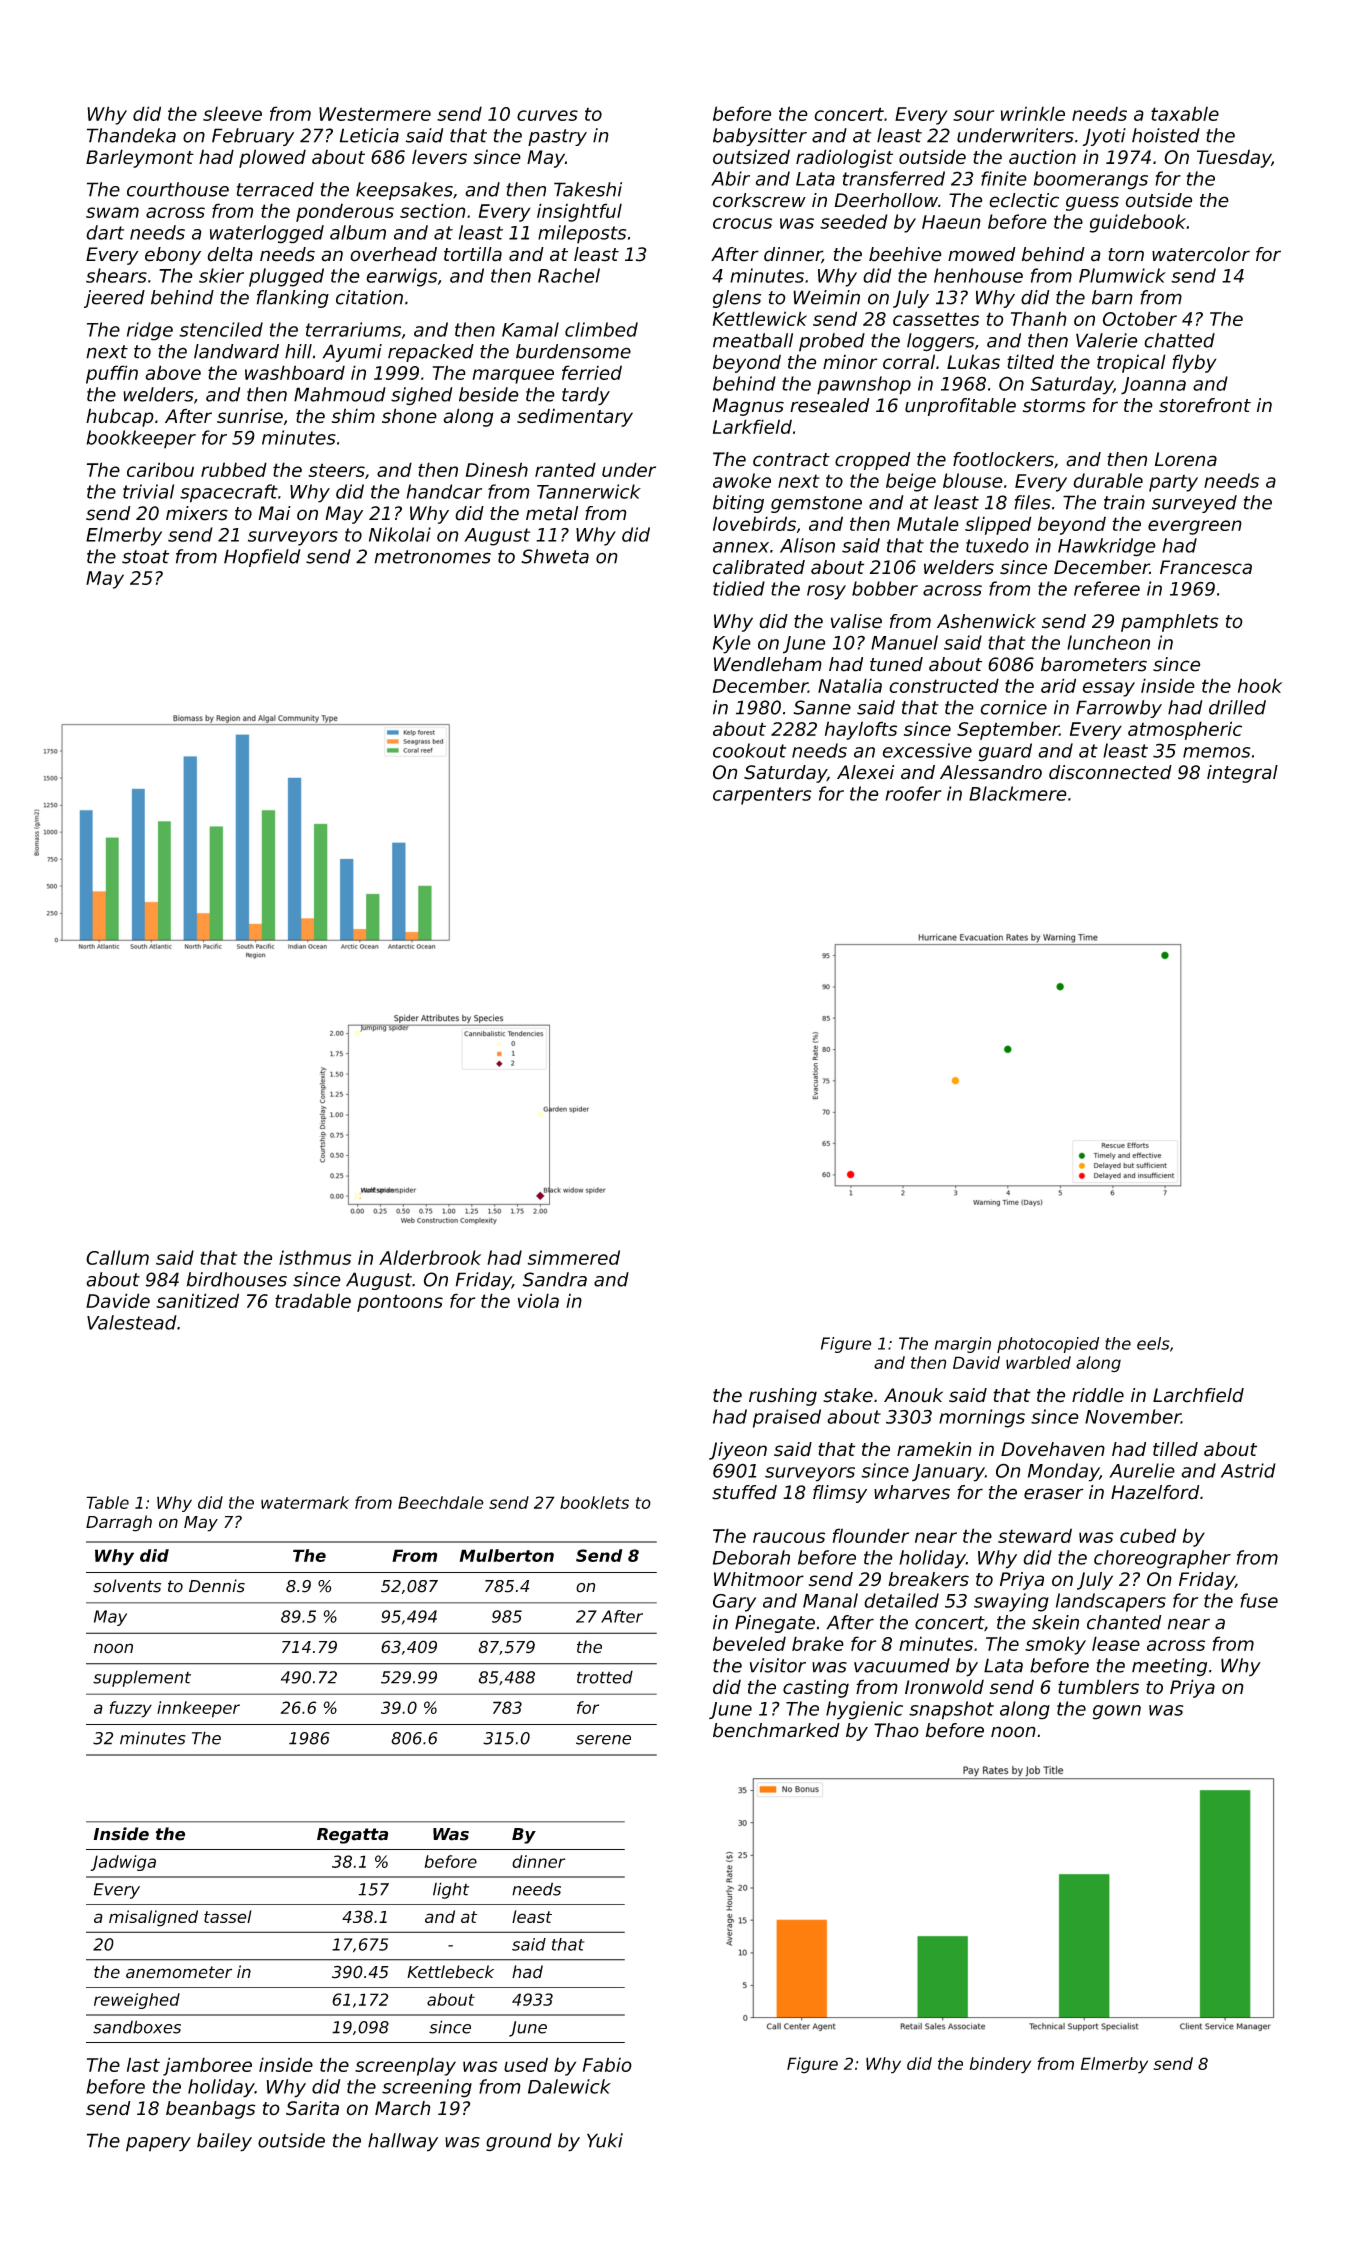  I want to click on referee, so click(1107, 588).
